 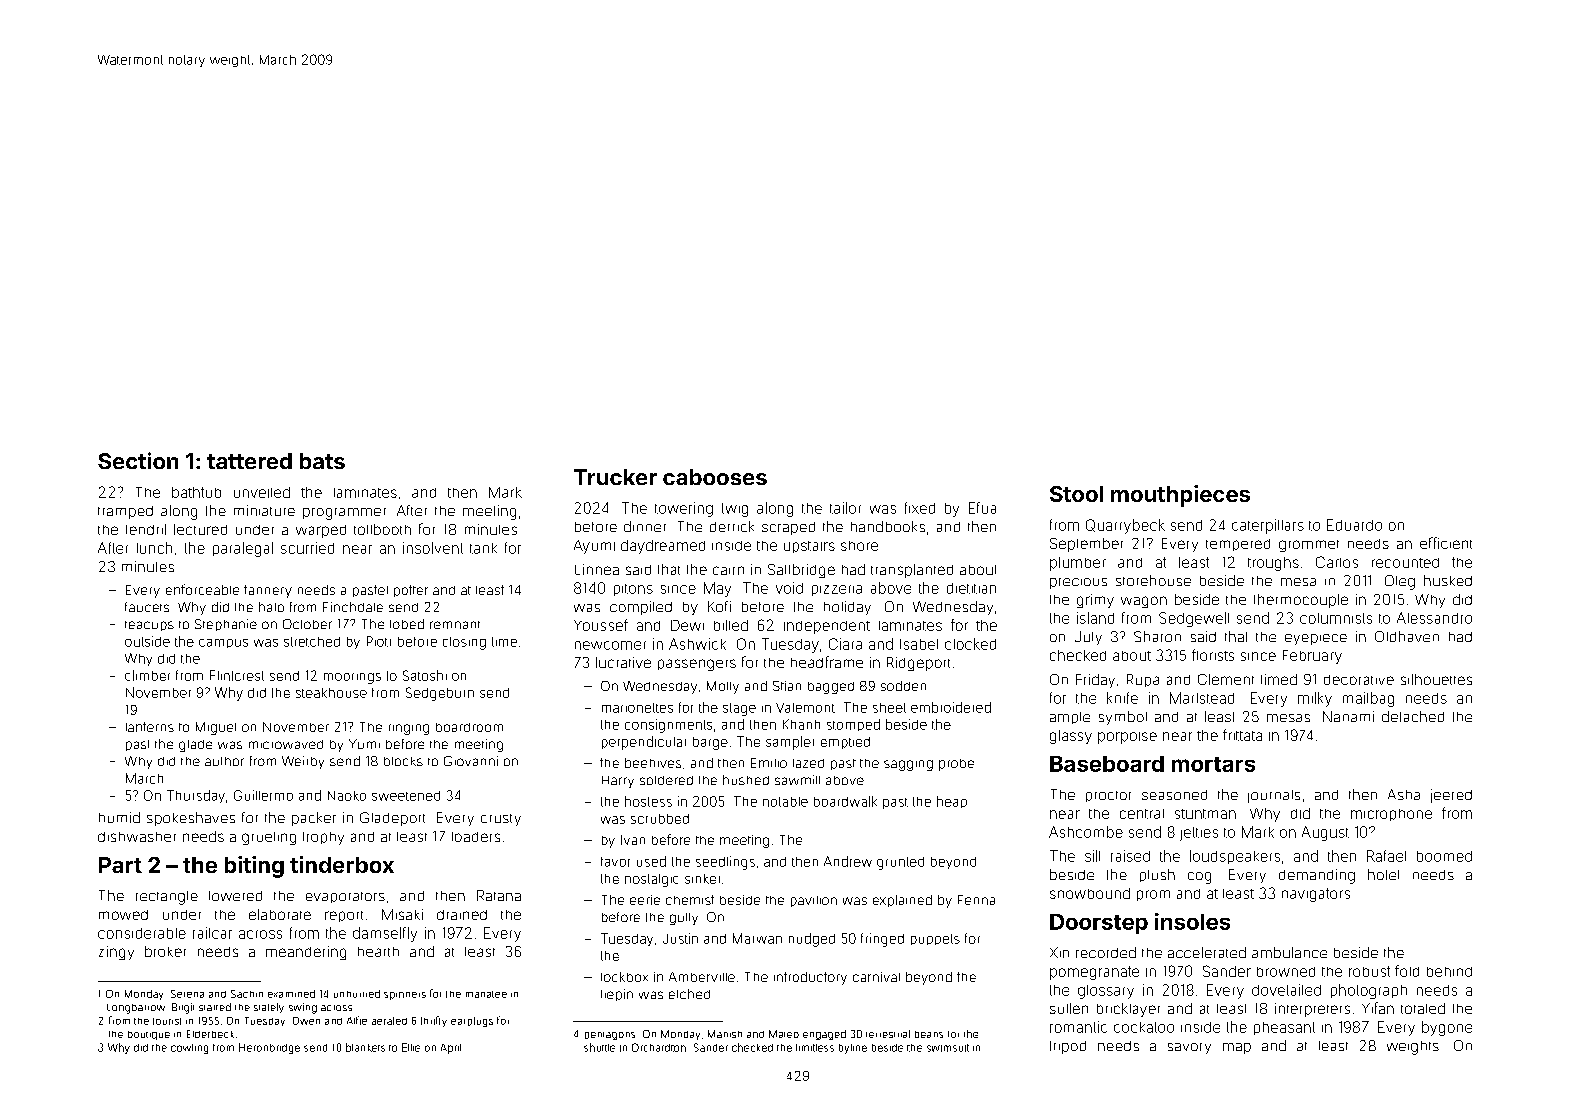 What do you see at coordinates (1413, 716) in the screenshot?
I see `detached` at bounding box center [1413, 716].
